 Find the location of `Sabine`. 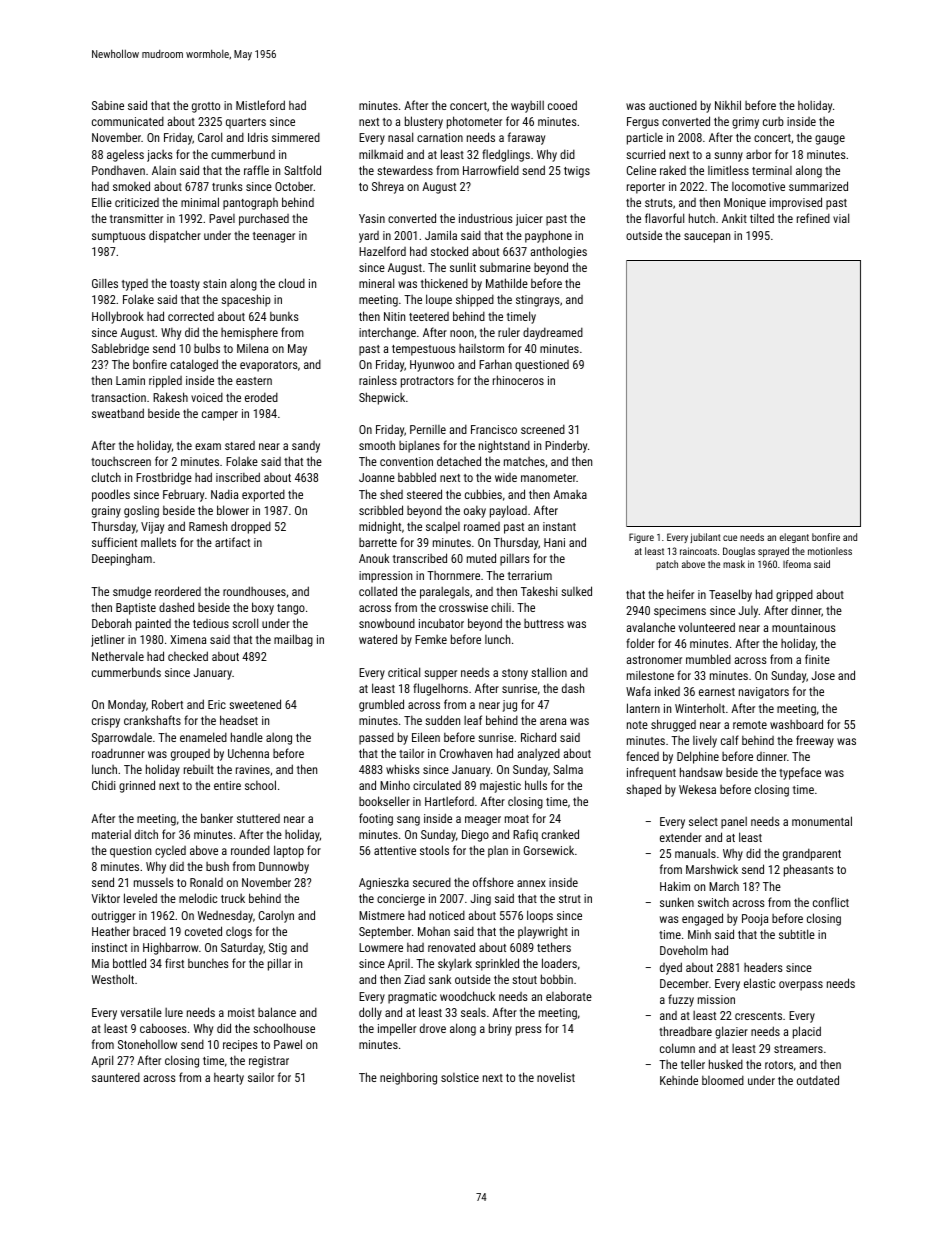

Sabine is located at coordinates (108, 105).
